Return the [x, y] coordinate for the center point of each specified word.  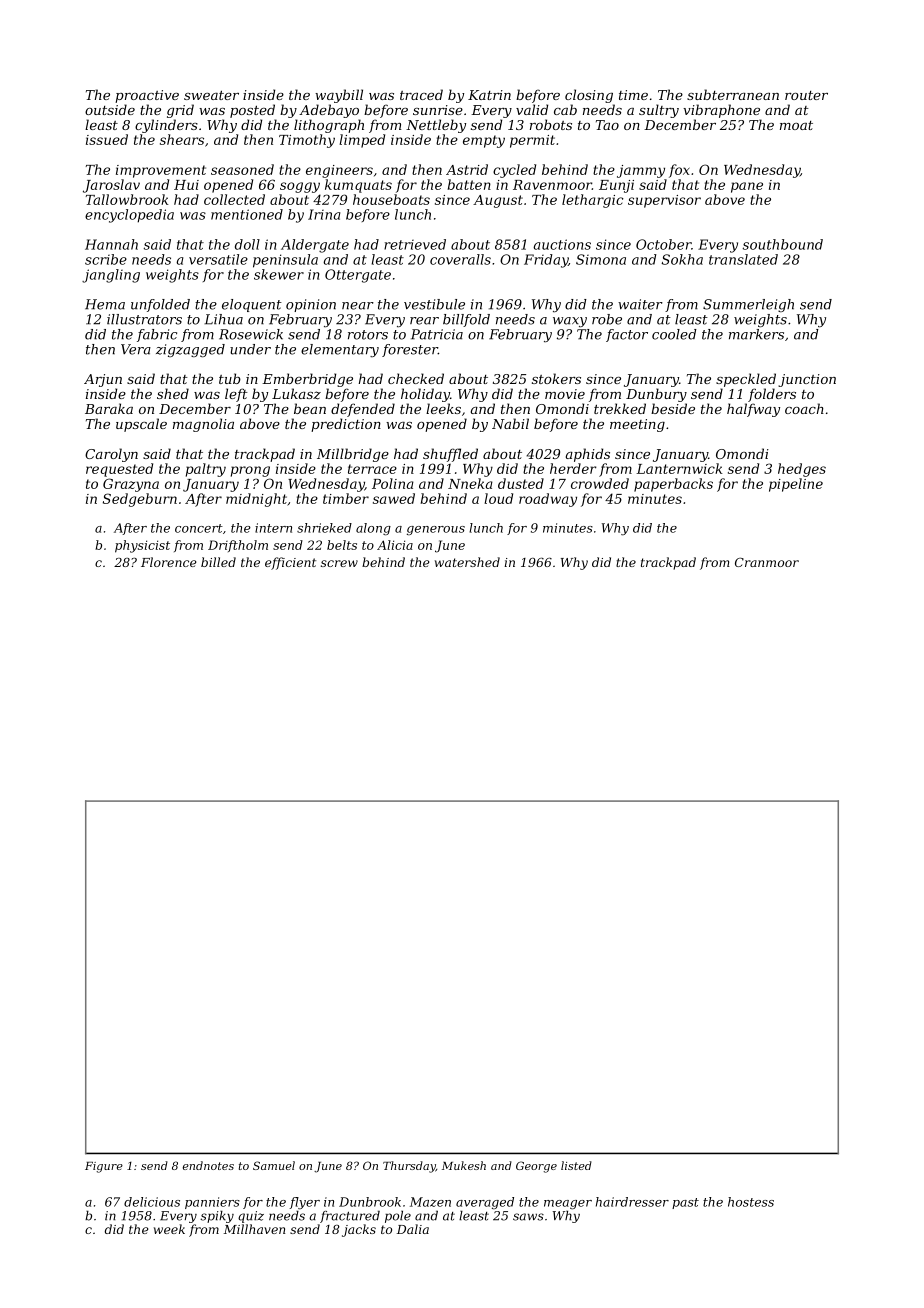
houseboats [391, 199]
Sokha [682, 259]
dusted [521, 483]
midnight [256, 500]
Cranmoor [767, 562]
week [169, 1229]
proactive [147, 96]
